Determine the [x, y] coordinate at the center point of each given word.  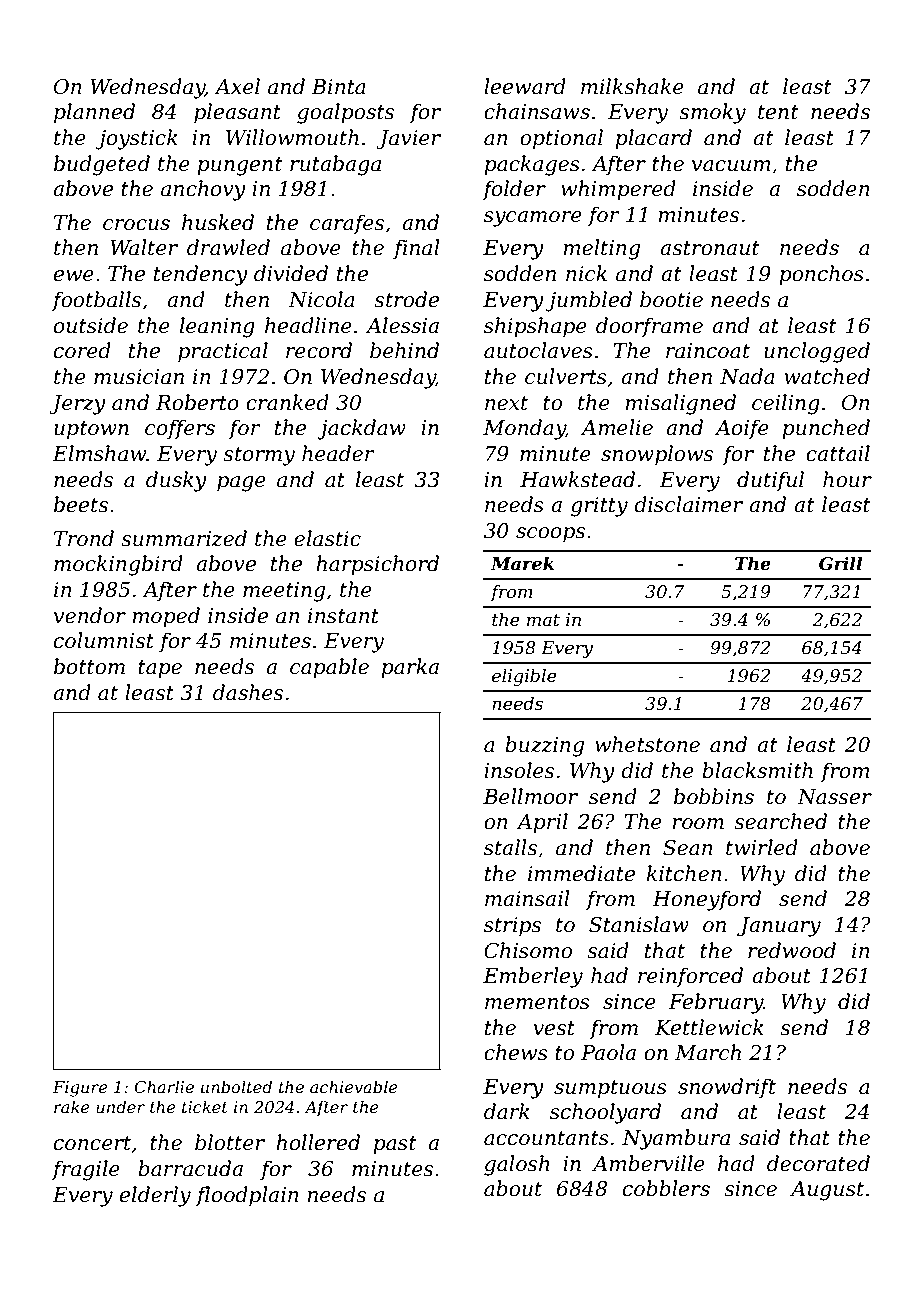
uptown [91, 430]
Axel [237, 86]
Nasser [834, 797]
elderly [155, 1196]
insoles [519, 770]
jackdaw [361, 429]
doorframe [649, 327]
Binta [338, 87]
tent [778, 112]
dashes [248, 692]
